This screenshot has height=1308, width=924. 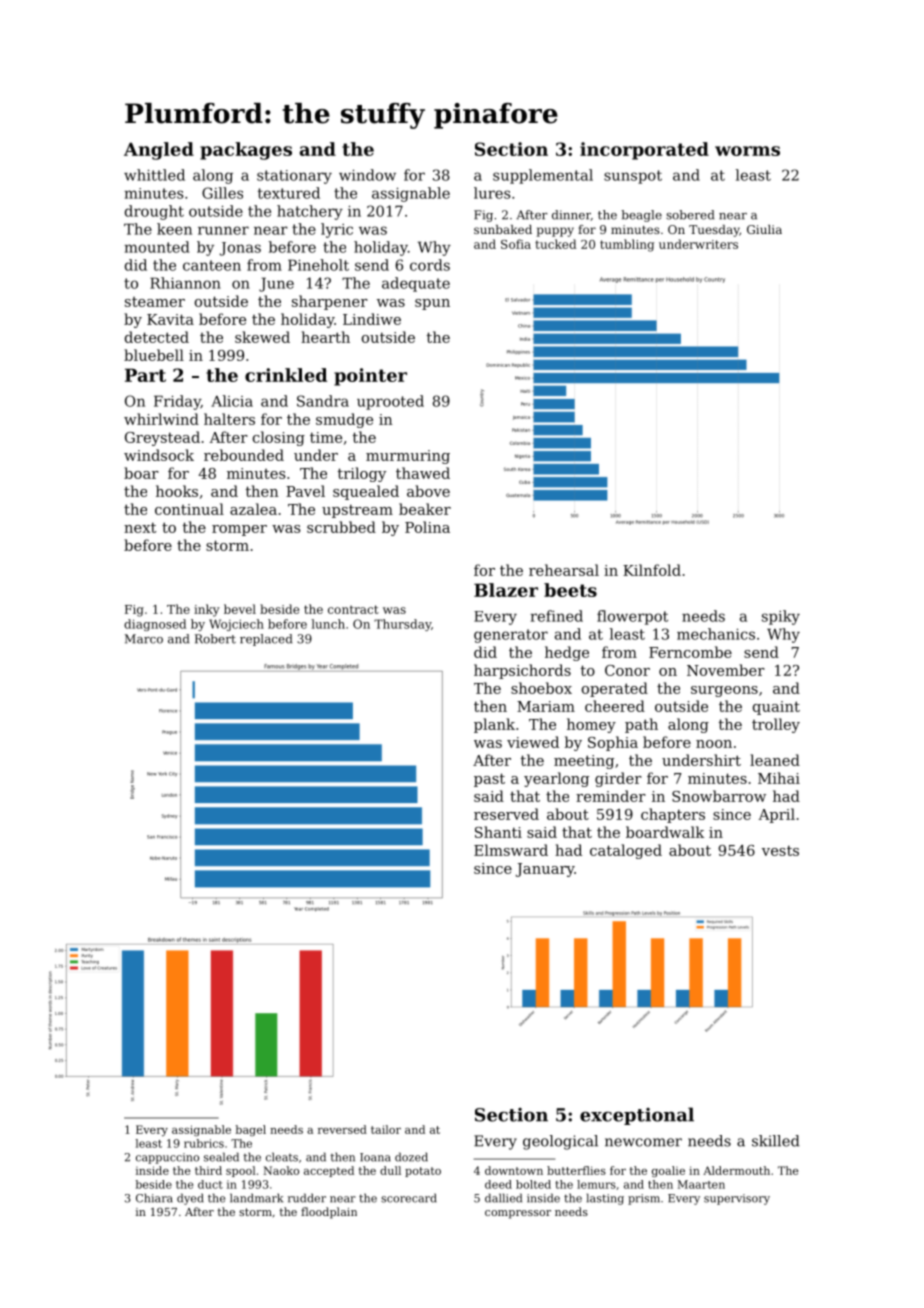 What do you see at coordinates (215, 639) in the screenshot?
I see `Robert` at bounding box center [215, 639].
